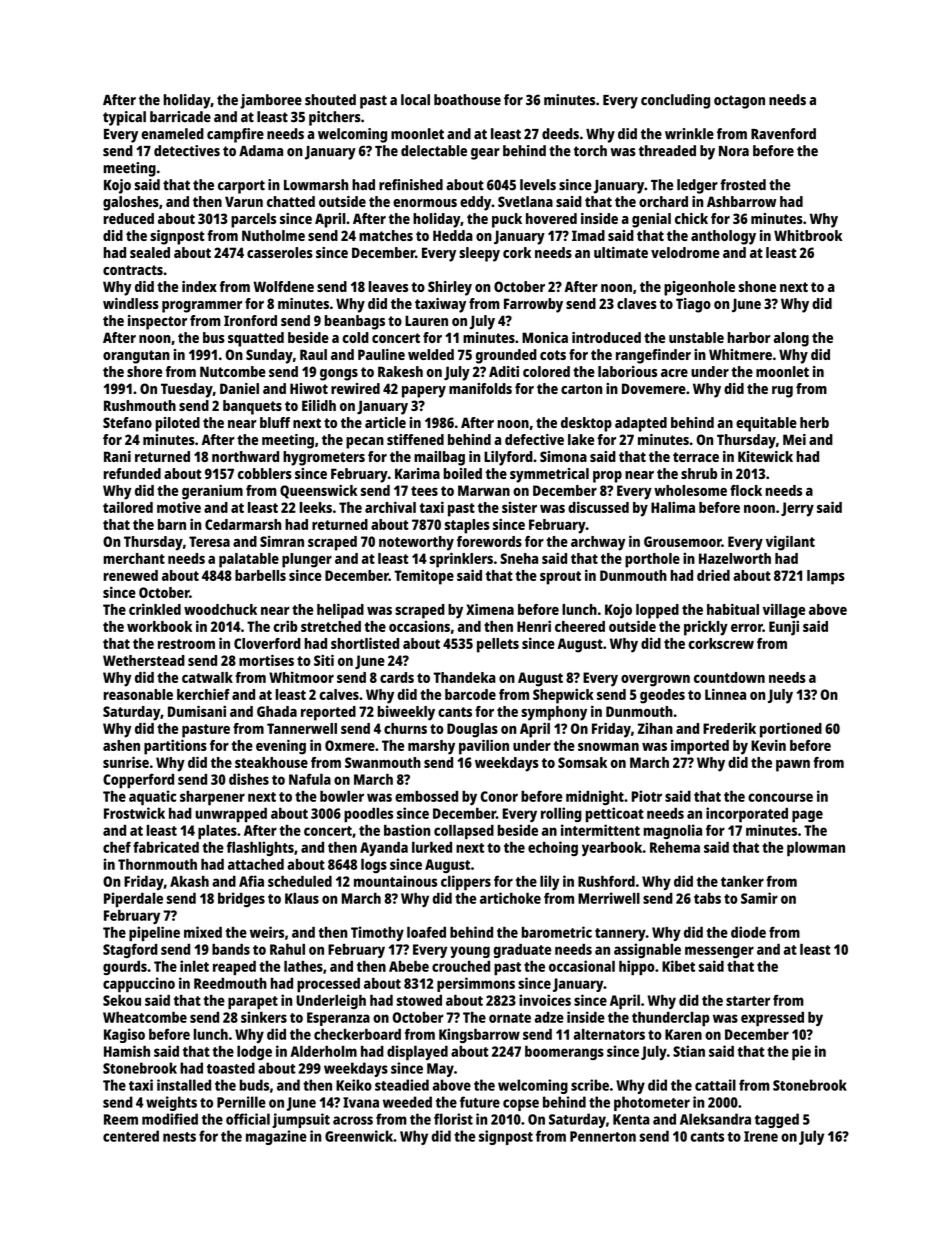 Image resolution: width=952 pixels, height=1233 pixels. What do you see at coordinates (426, 796) in the image?
I see `embossed` at bounding box center [426, 796].
